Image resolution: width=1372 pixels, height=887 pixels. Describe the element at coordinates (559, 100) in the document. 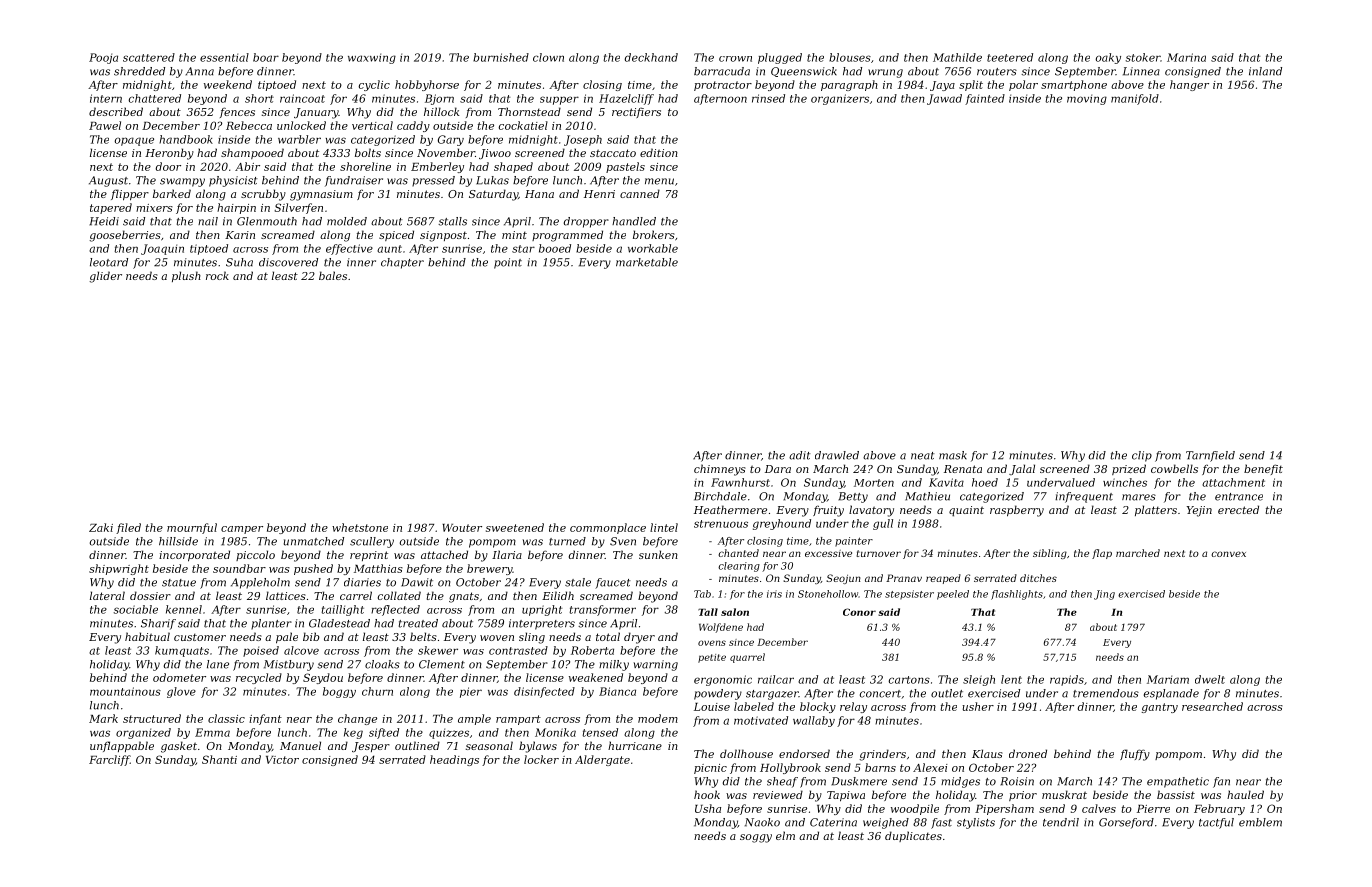

I see `supper` at that location.
